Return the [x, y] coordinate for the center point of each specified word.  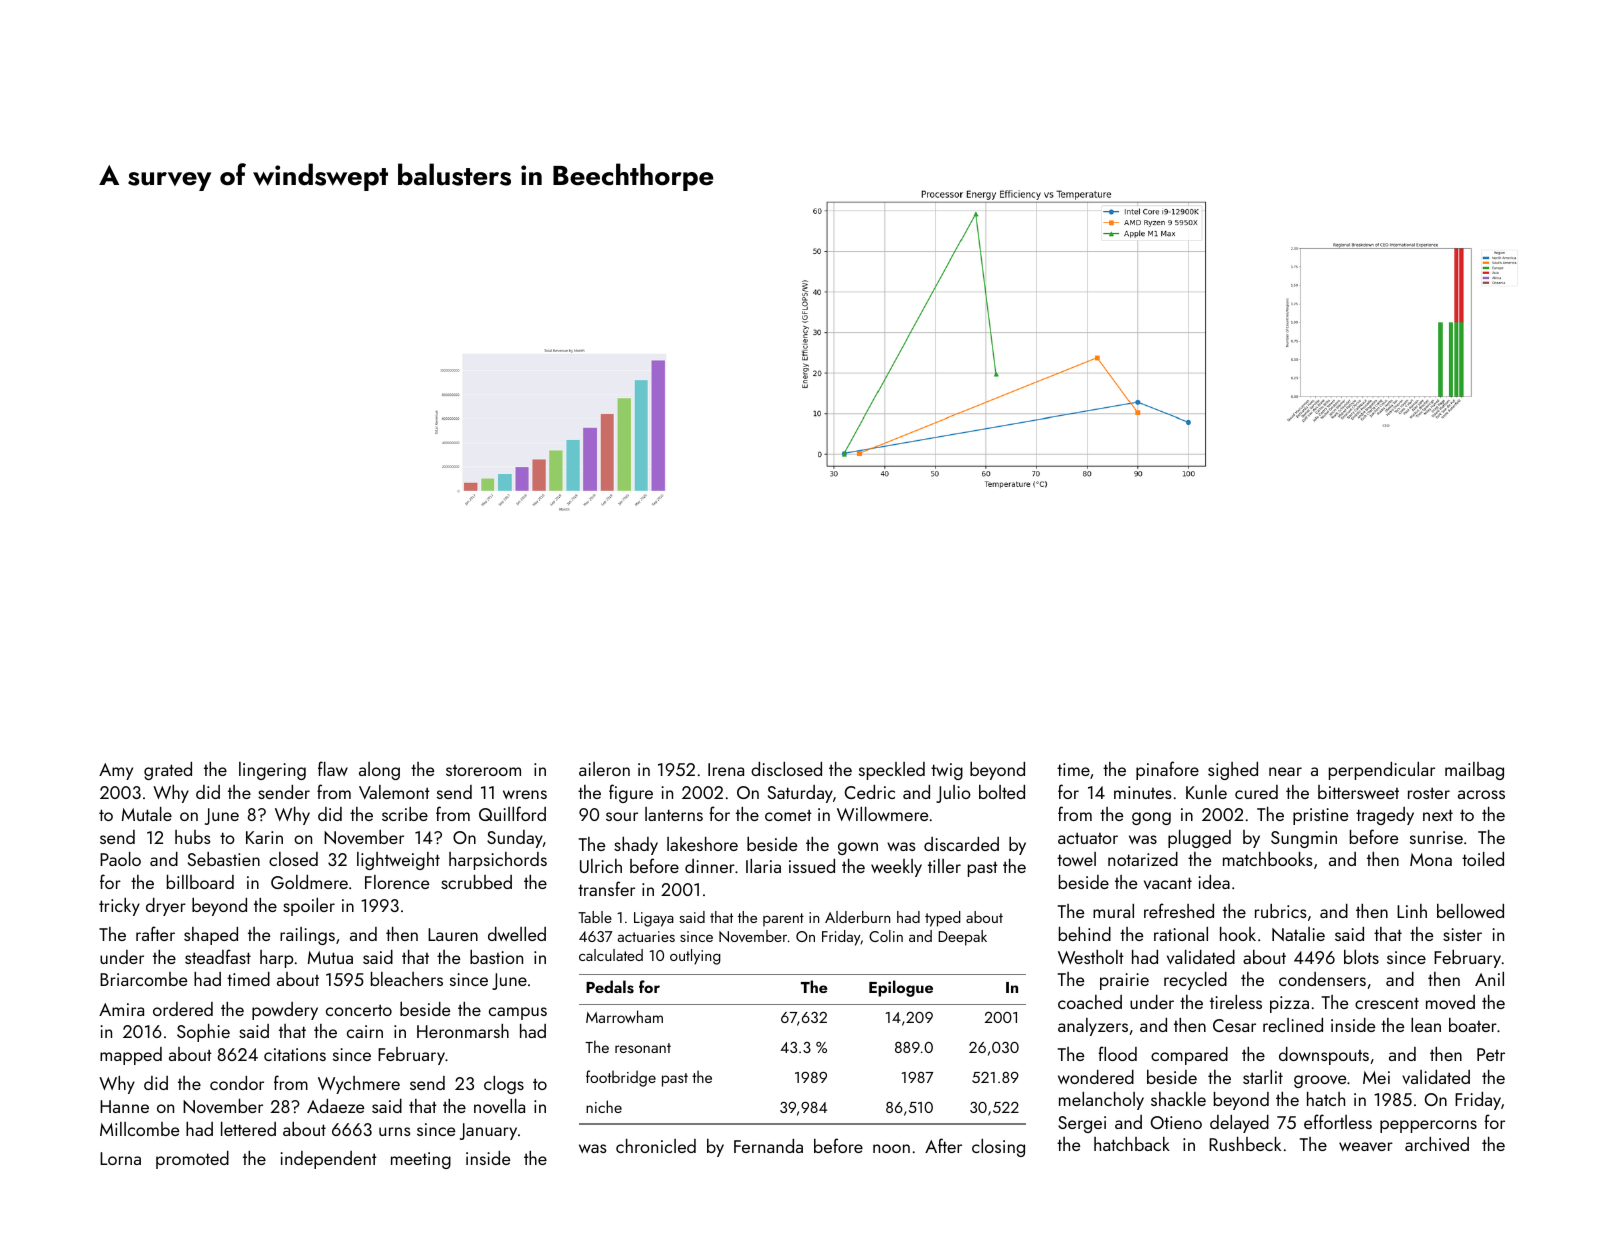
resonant [643, 1048]
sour [622, 816]
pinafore [1167, 770]
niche [604, 1106]
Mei [1376, 1077]
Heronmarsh [463, 1031]
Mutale [147, 814]
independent [328, 1160]
